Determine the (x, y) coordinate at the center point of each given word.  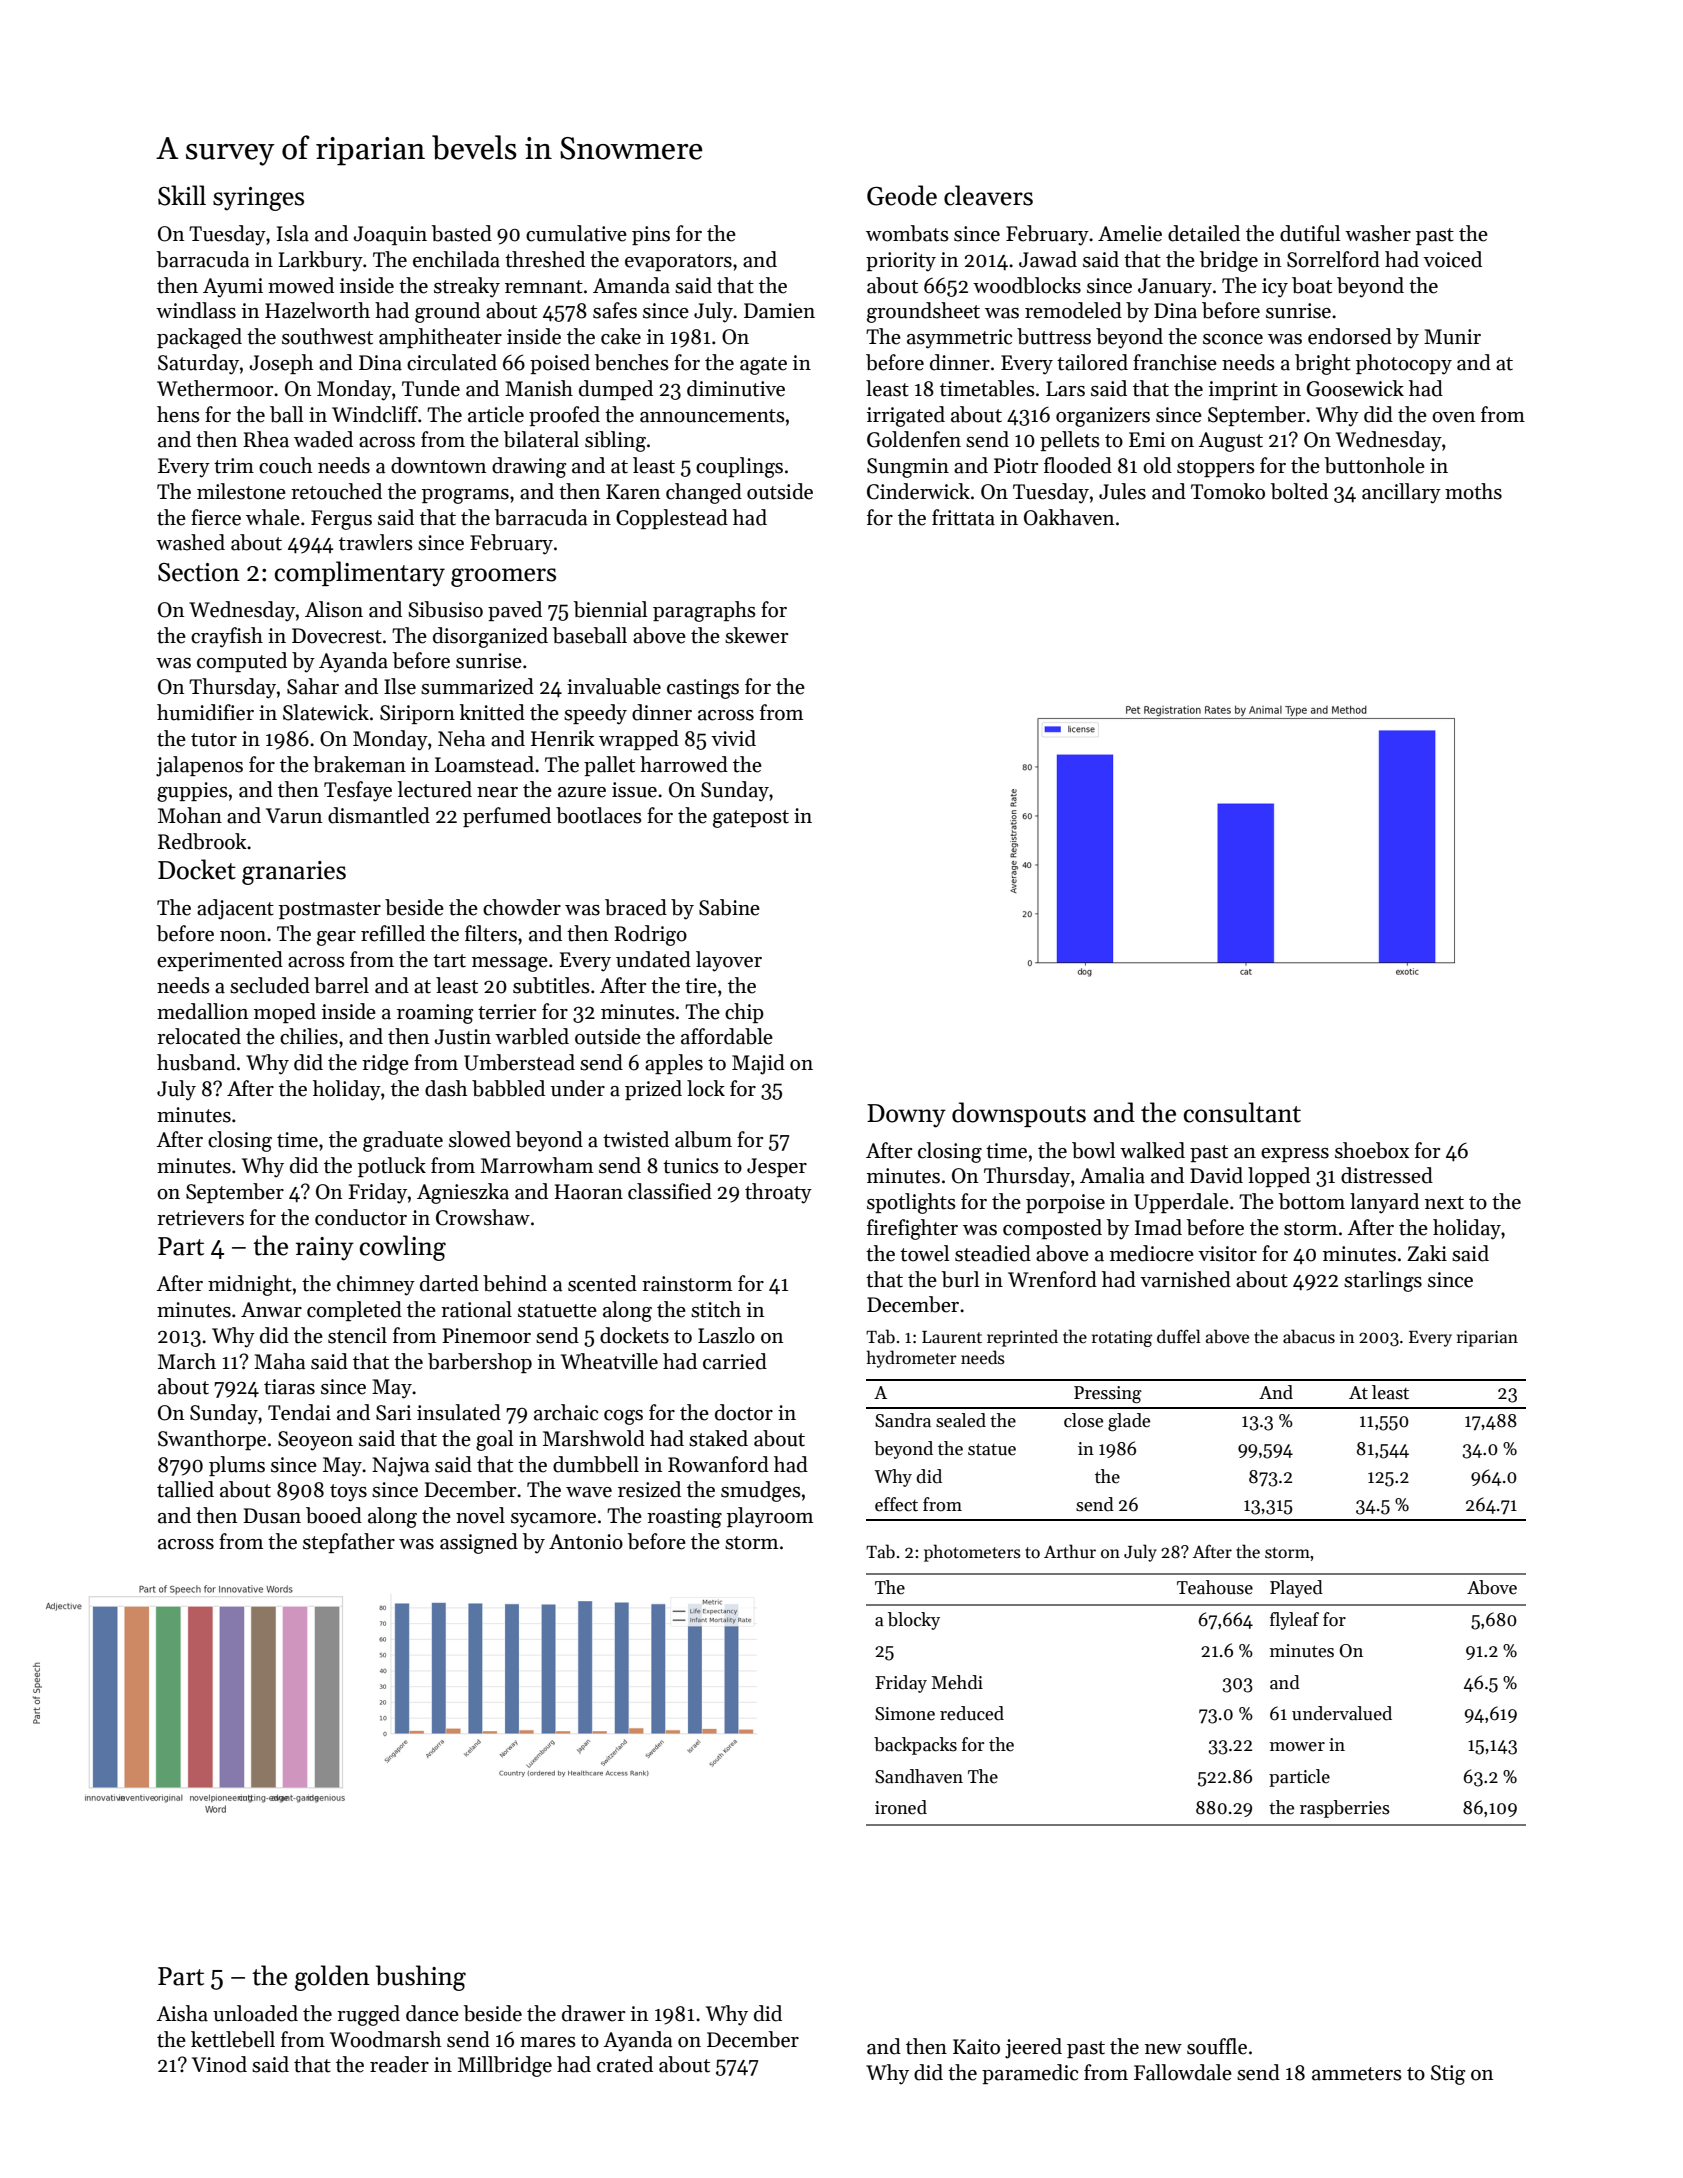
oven (1453, 417)
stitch (716, 1309)
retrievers (200, 1218)
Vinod (219, 2064)
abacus (1309, 1336)
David (1216, 1175)
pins (651, 235)
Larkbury (321, 261)
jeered (1033, 2048)
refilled (393, 933)
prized (653, 1090)
